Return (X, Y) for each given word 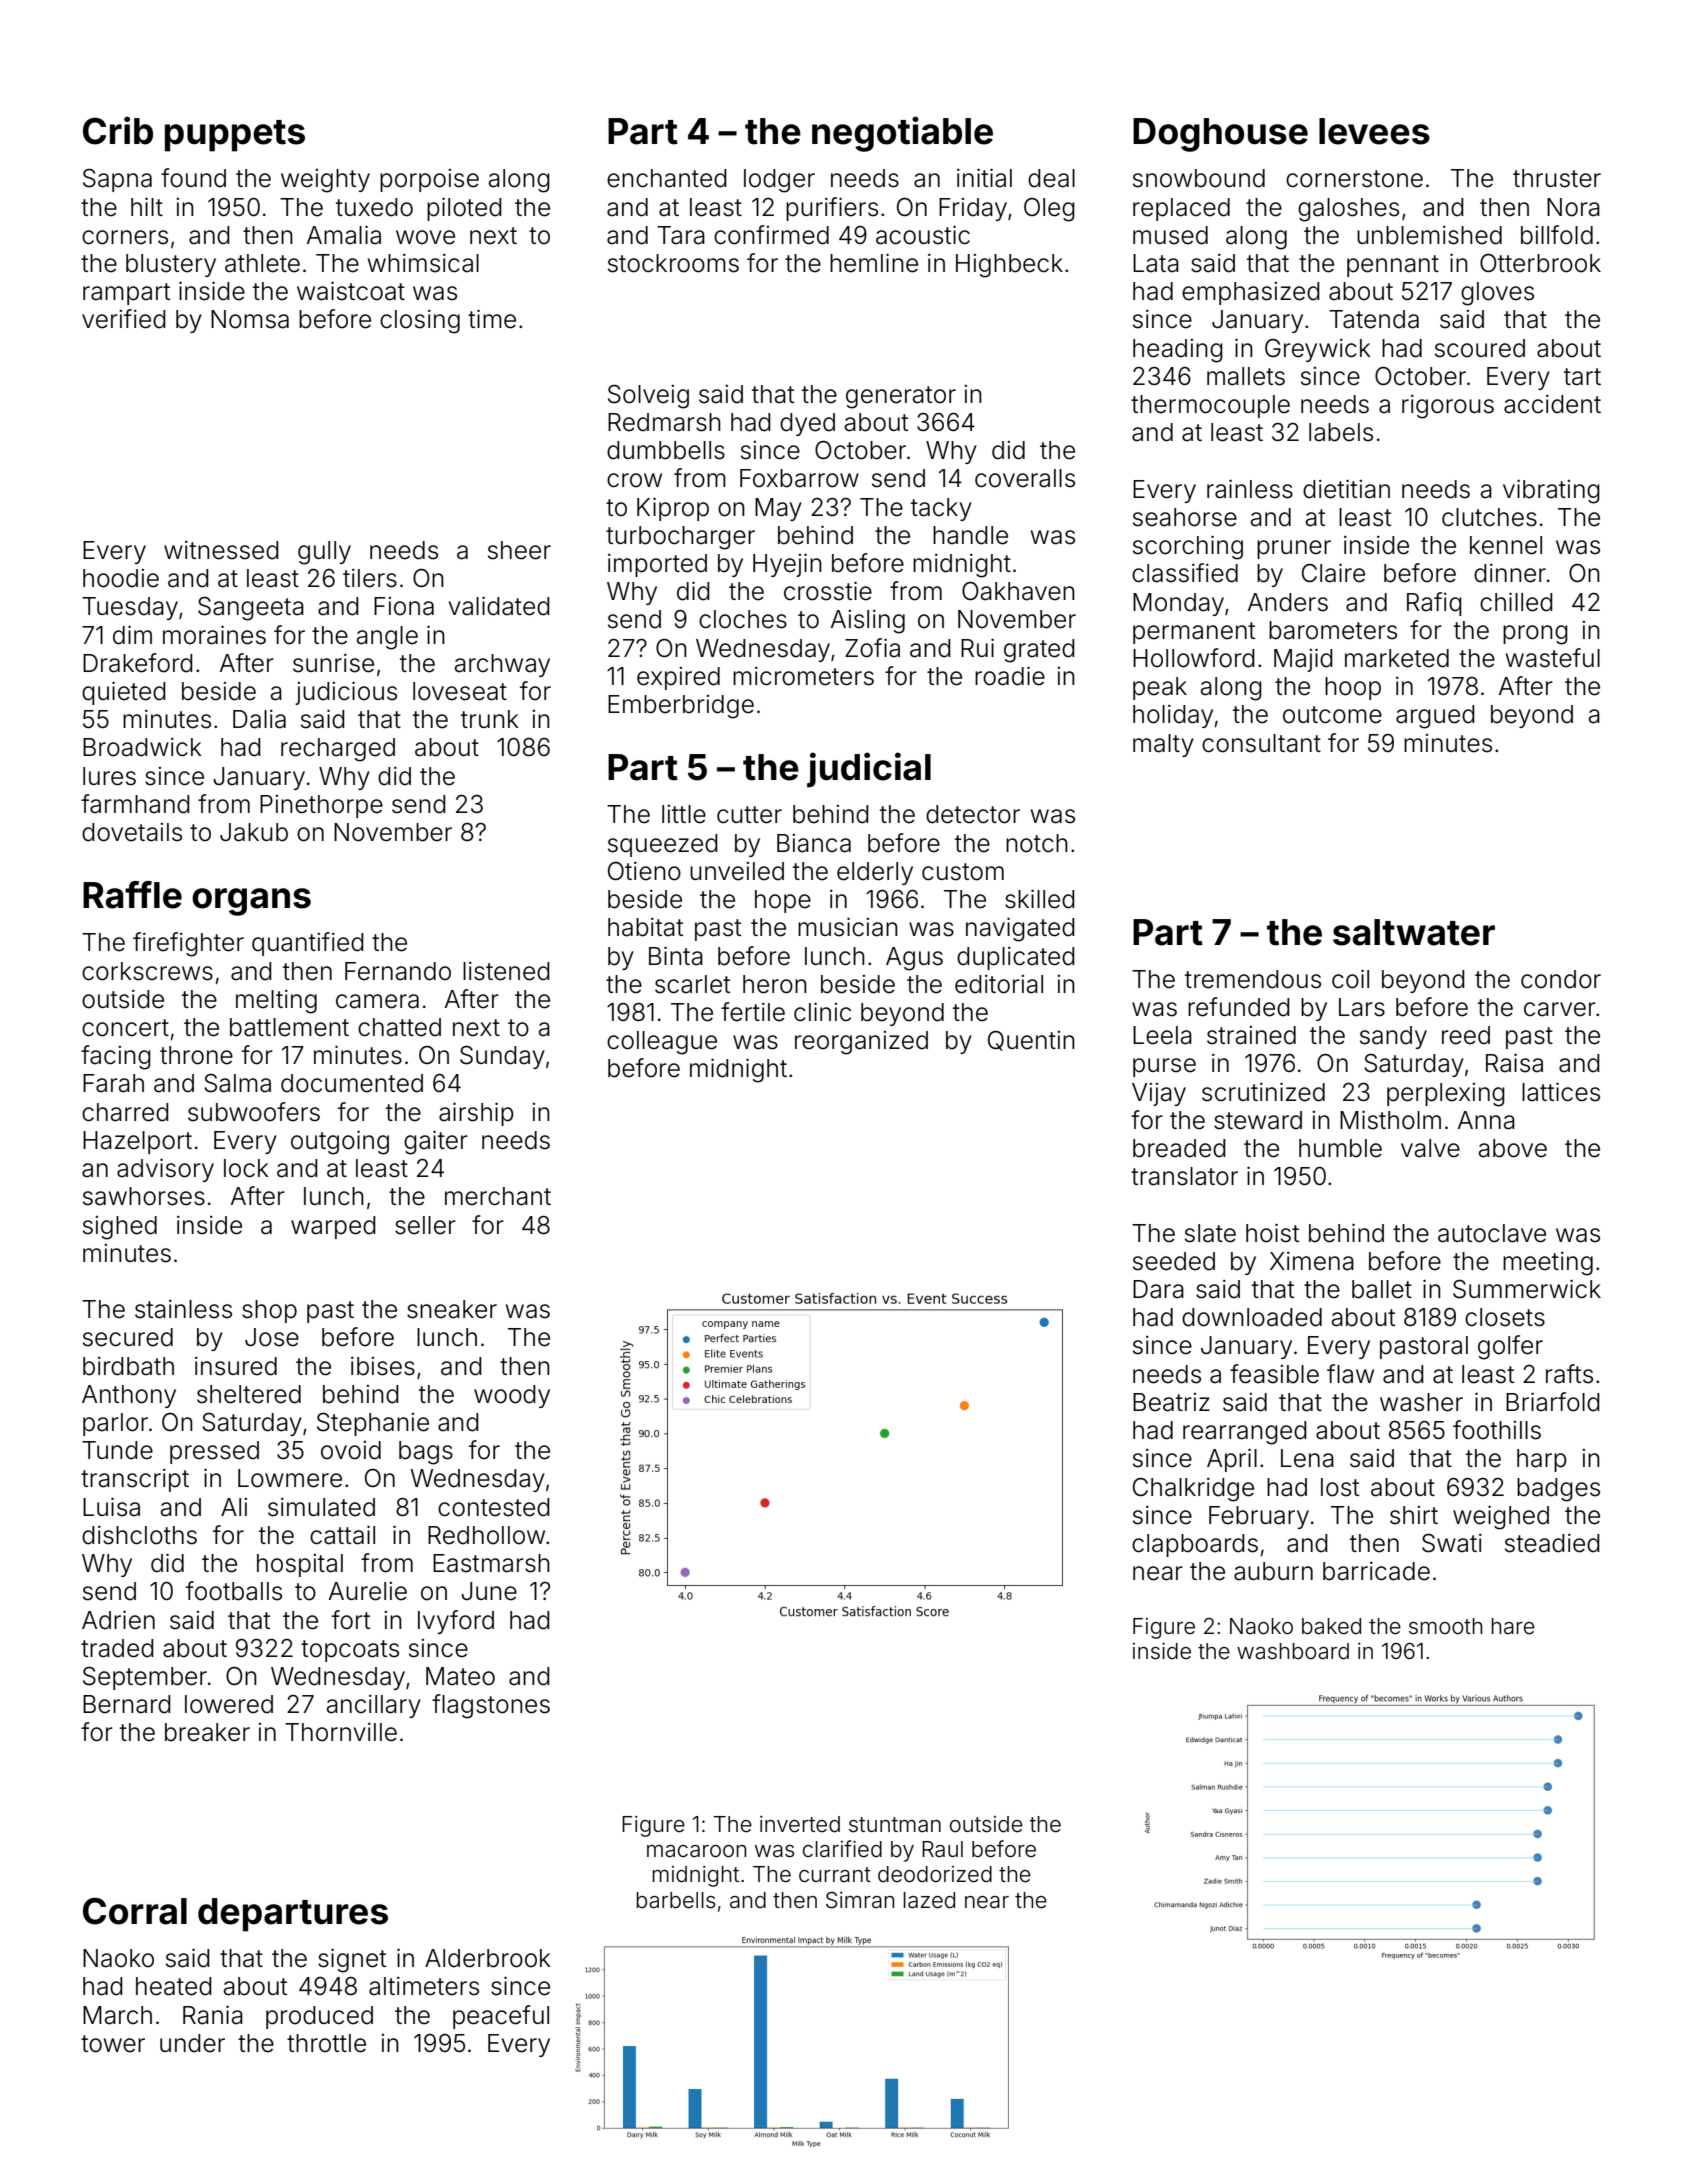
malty (1163, 745)
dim (132, 635)
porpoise (429, 180)
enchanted (667, 178)
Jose (272, 1337)
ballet (1382, 1289)
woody (512, 1396)
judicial (869, 770)
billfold (1557, 235)
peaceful (501, 2017)
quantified (308, 944)
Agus (914, 959)
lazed (929, 1900)
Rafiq (1434, 604)
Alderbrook (488, 1958)
